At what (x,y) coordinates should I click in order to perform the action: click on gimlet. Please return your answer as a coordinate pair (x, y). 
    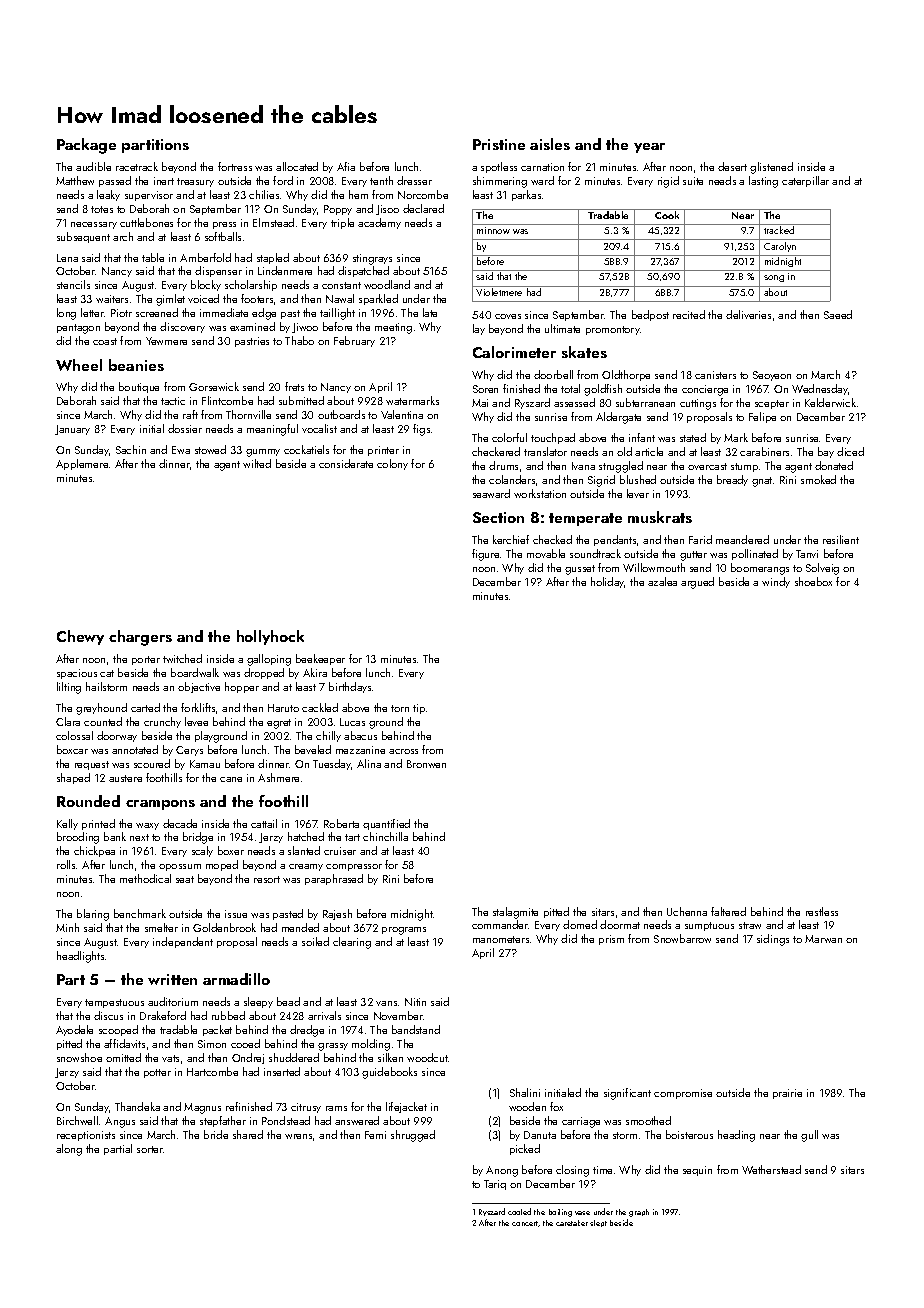
    Looking at the image, I should click on (170, 300).
